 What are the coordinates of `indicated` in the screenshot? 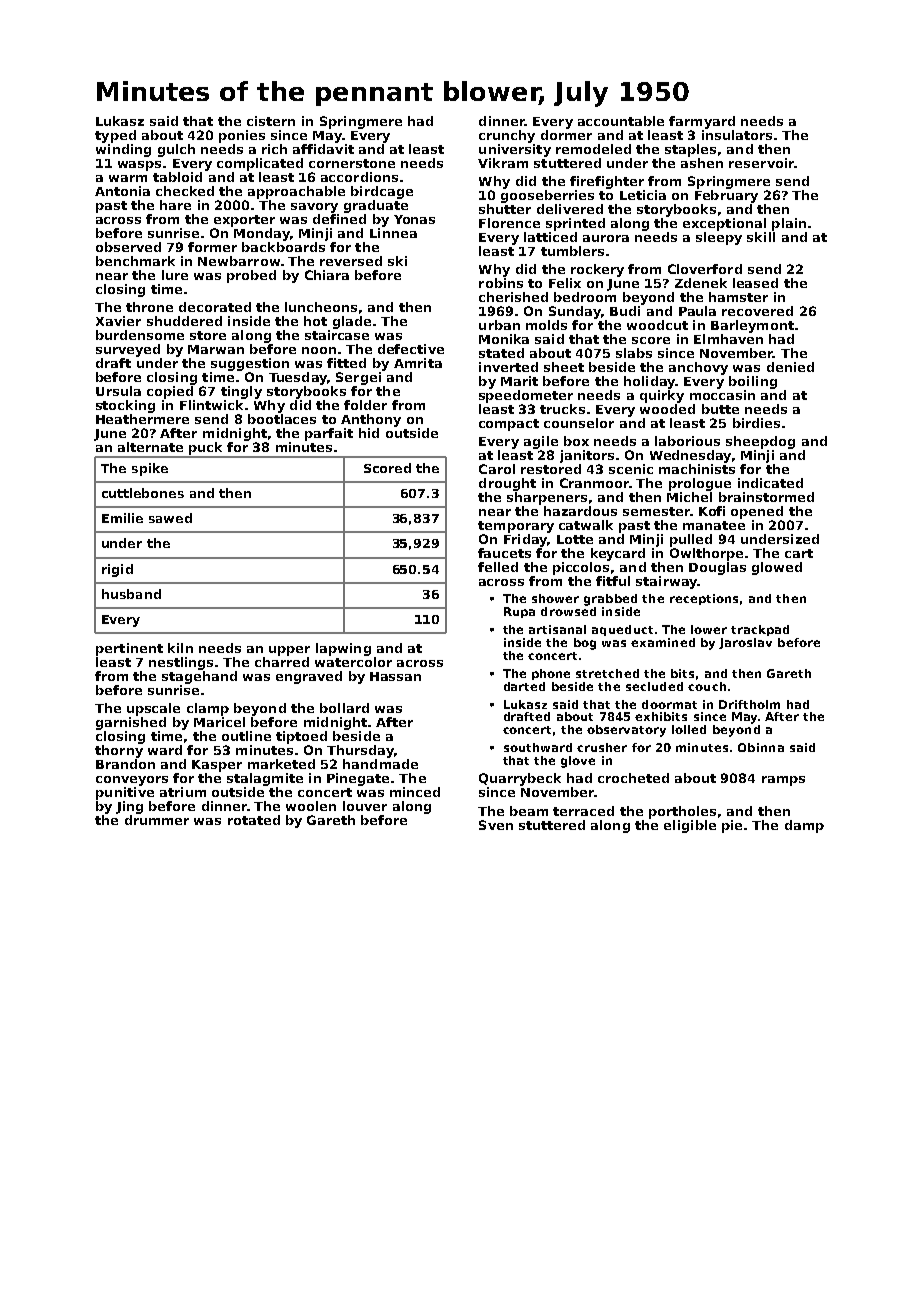 It's located at (770, 483).
